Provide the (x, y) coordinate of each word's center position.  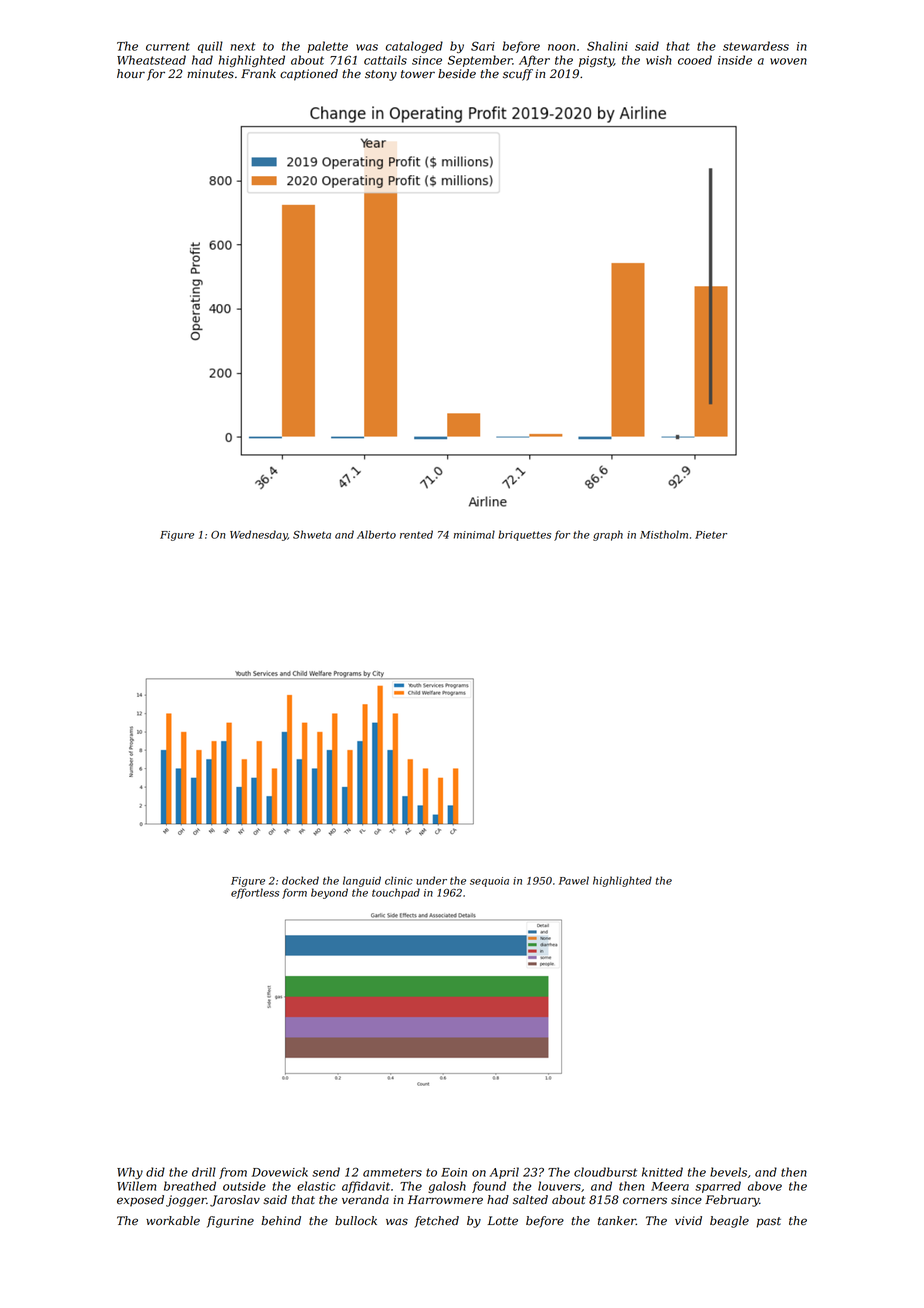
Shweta (312, 534)
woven (788, 61)
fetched (437, 1222)
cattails (385, 60)
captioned (309, 75)
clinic (399, 880)
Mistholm (664, 534)
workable (173, 1221)
